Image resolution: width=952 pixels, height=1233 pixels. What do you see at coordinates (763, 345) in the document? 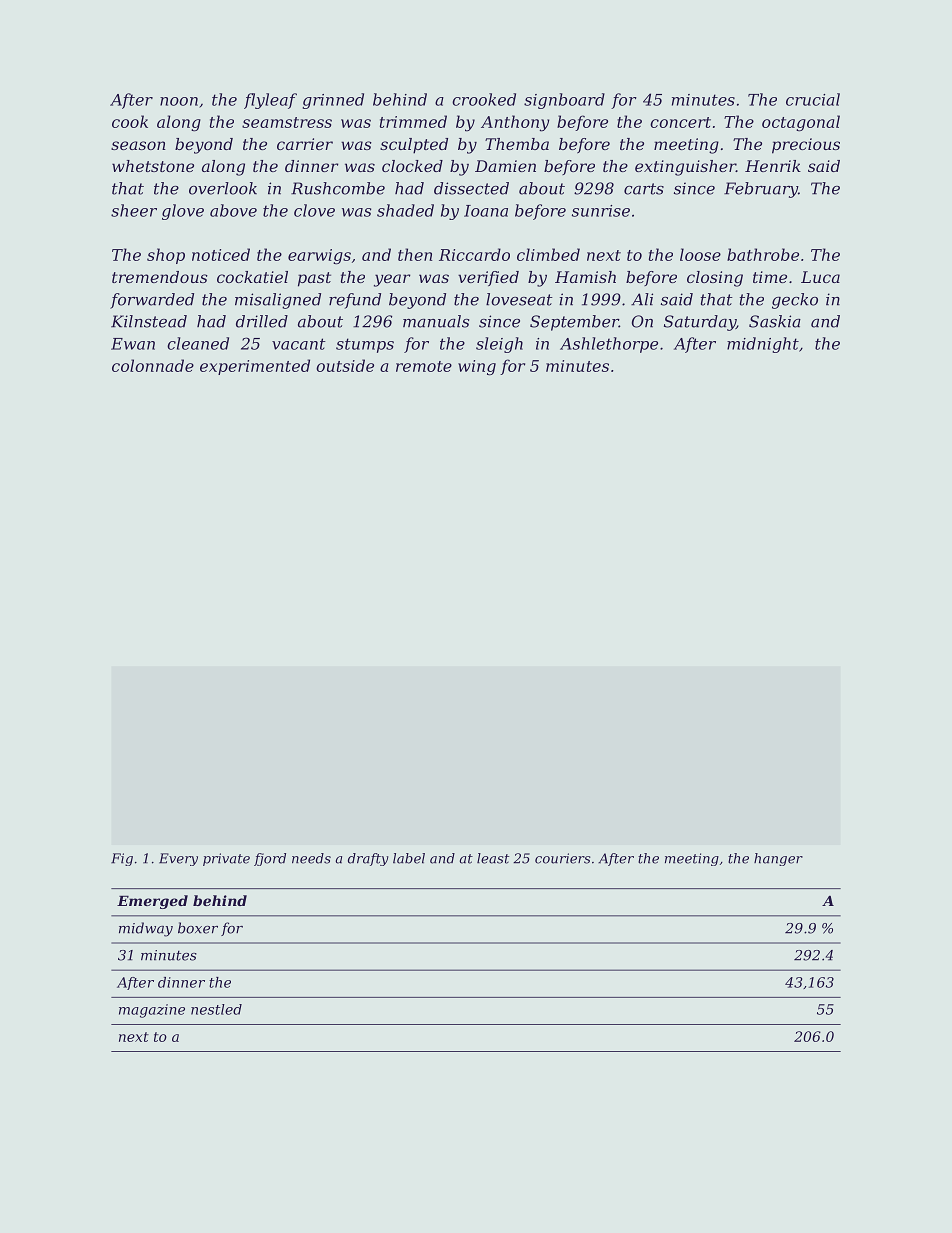
I see `midnight` at bounding box center [763, 345].
